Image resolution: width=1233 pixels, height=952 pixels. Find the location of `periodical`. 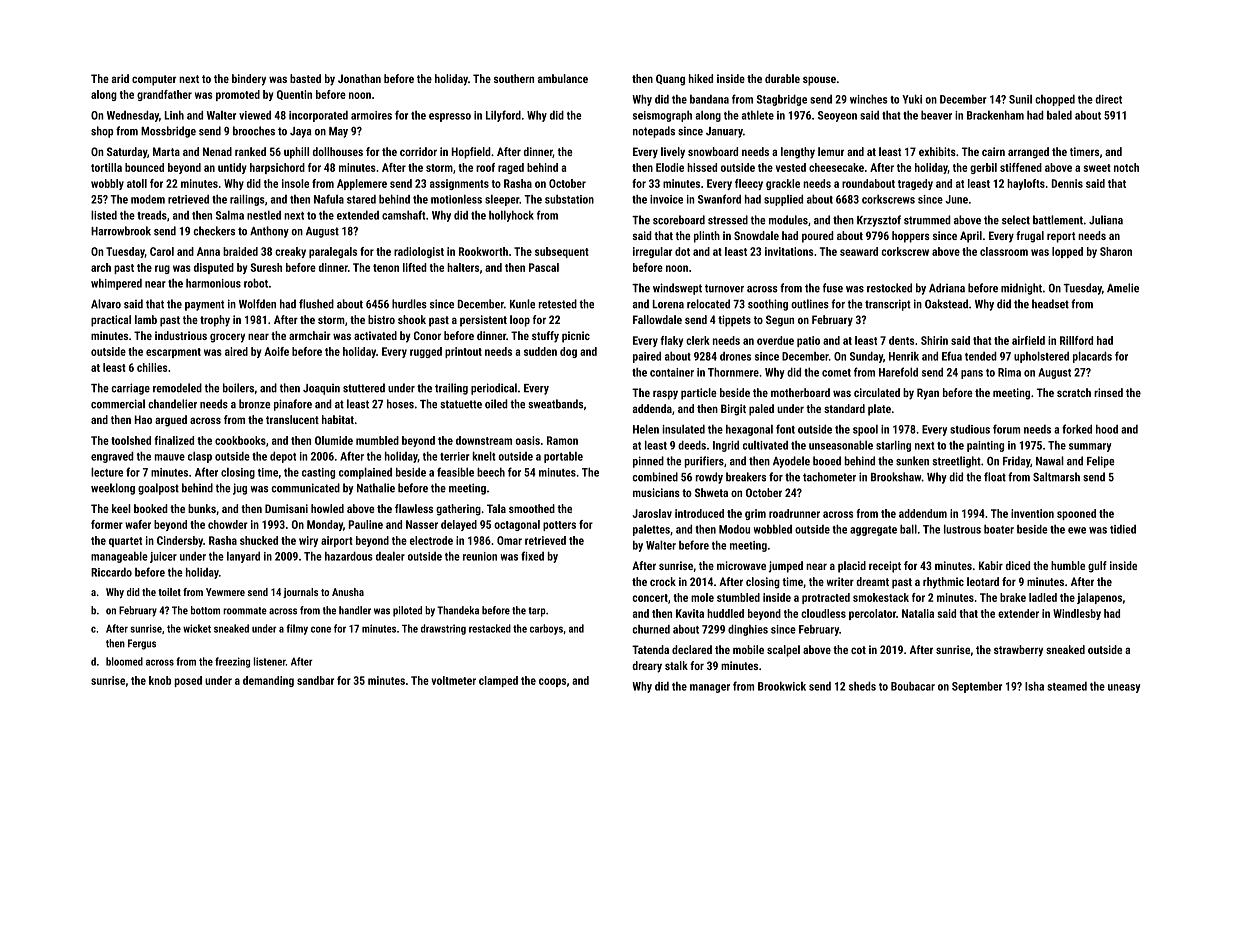

periodical is located at coordinates (494, 389).
